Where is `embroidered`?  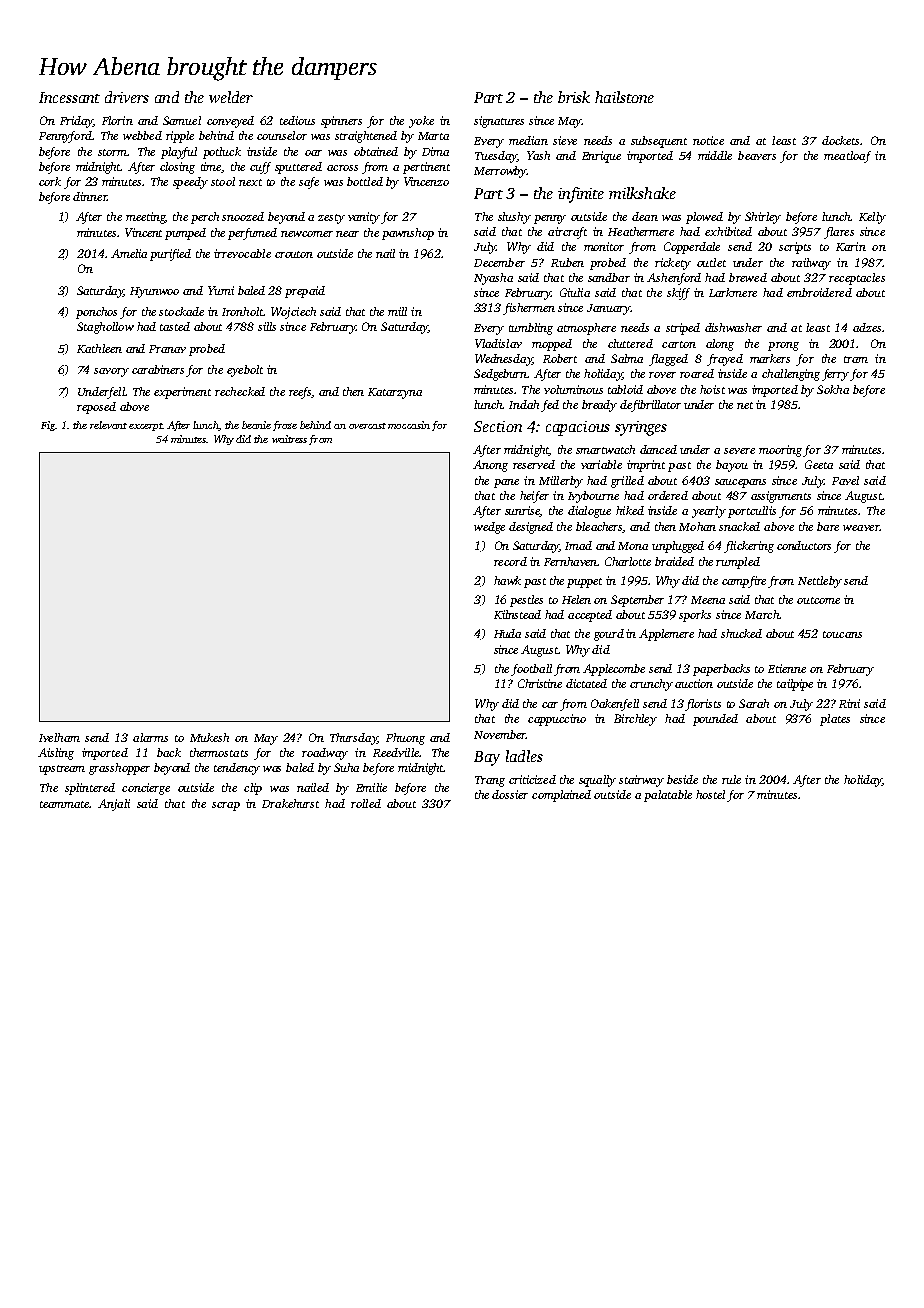
embroidered is located at coordinates (819, 292).
